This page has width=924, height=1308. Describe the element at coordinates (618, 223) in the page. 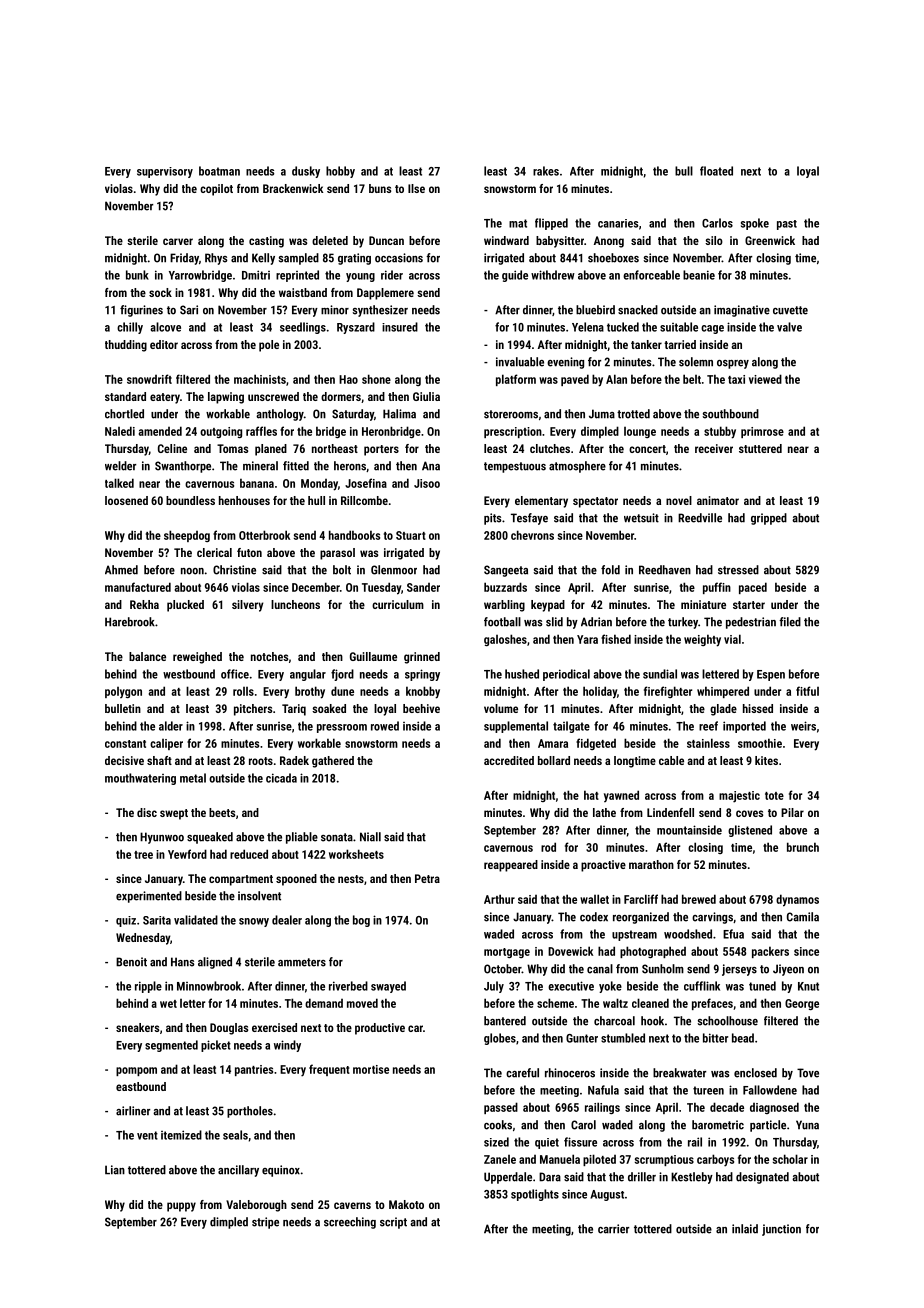

I see `canaries` at that location.
